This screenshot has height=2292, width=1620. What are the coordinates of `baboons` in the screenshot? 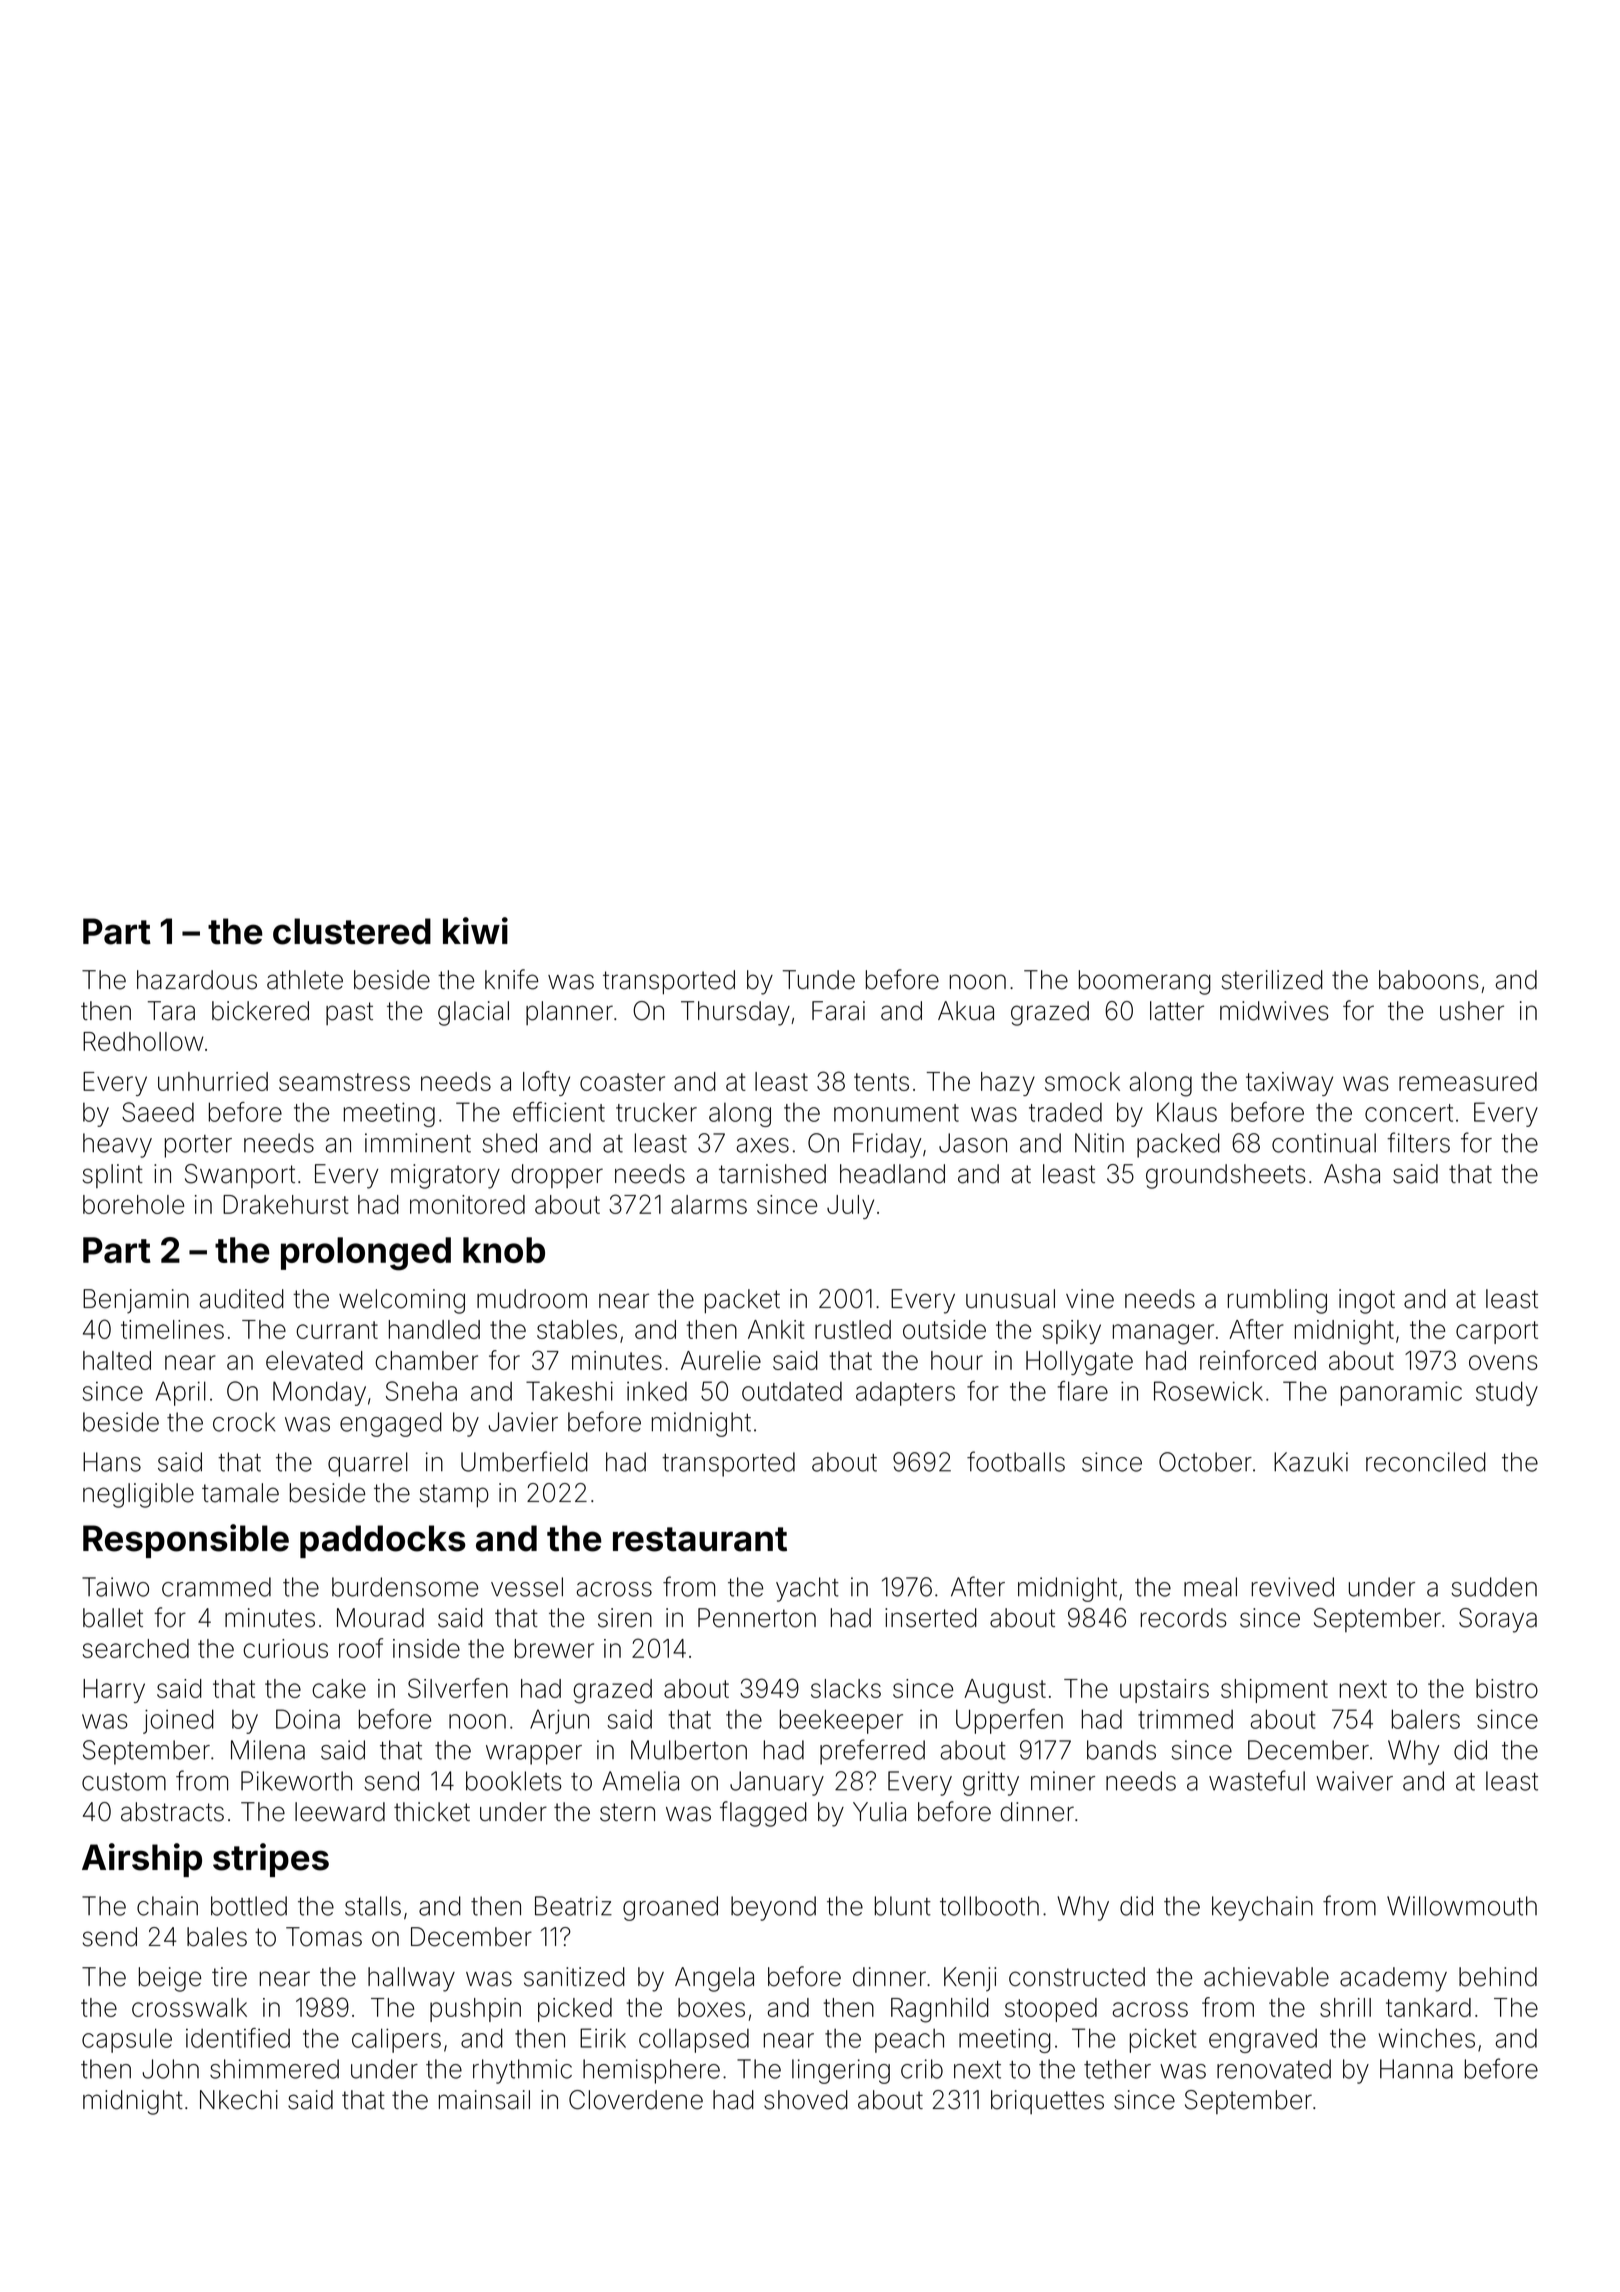 It's located at (1429, 980).
